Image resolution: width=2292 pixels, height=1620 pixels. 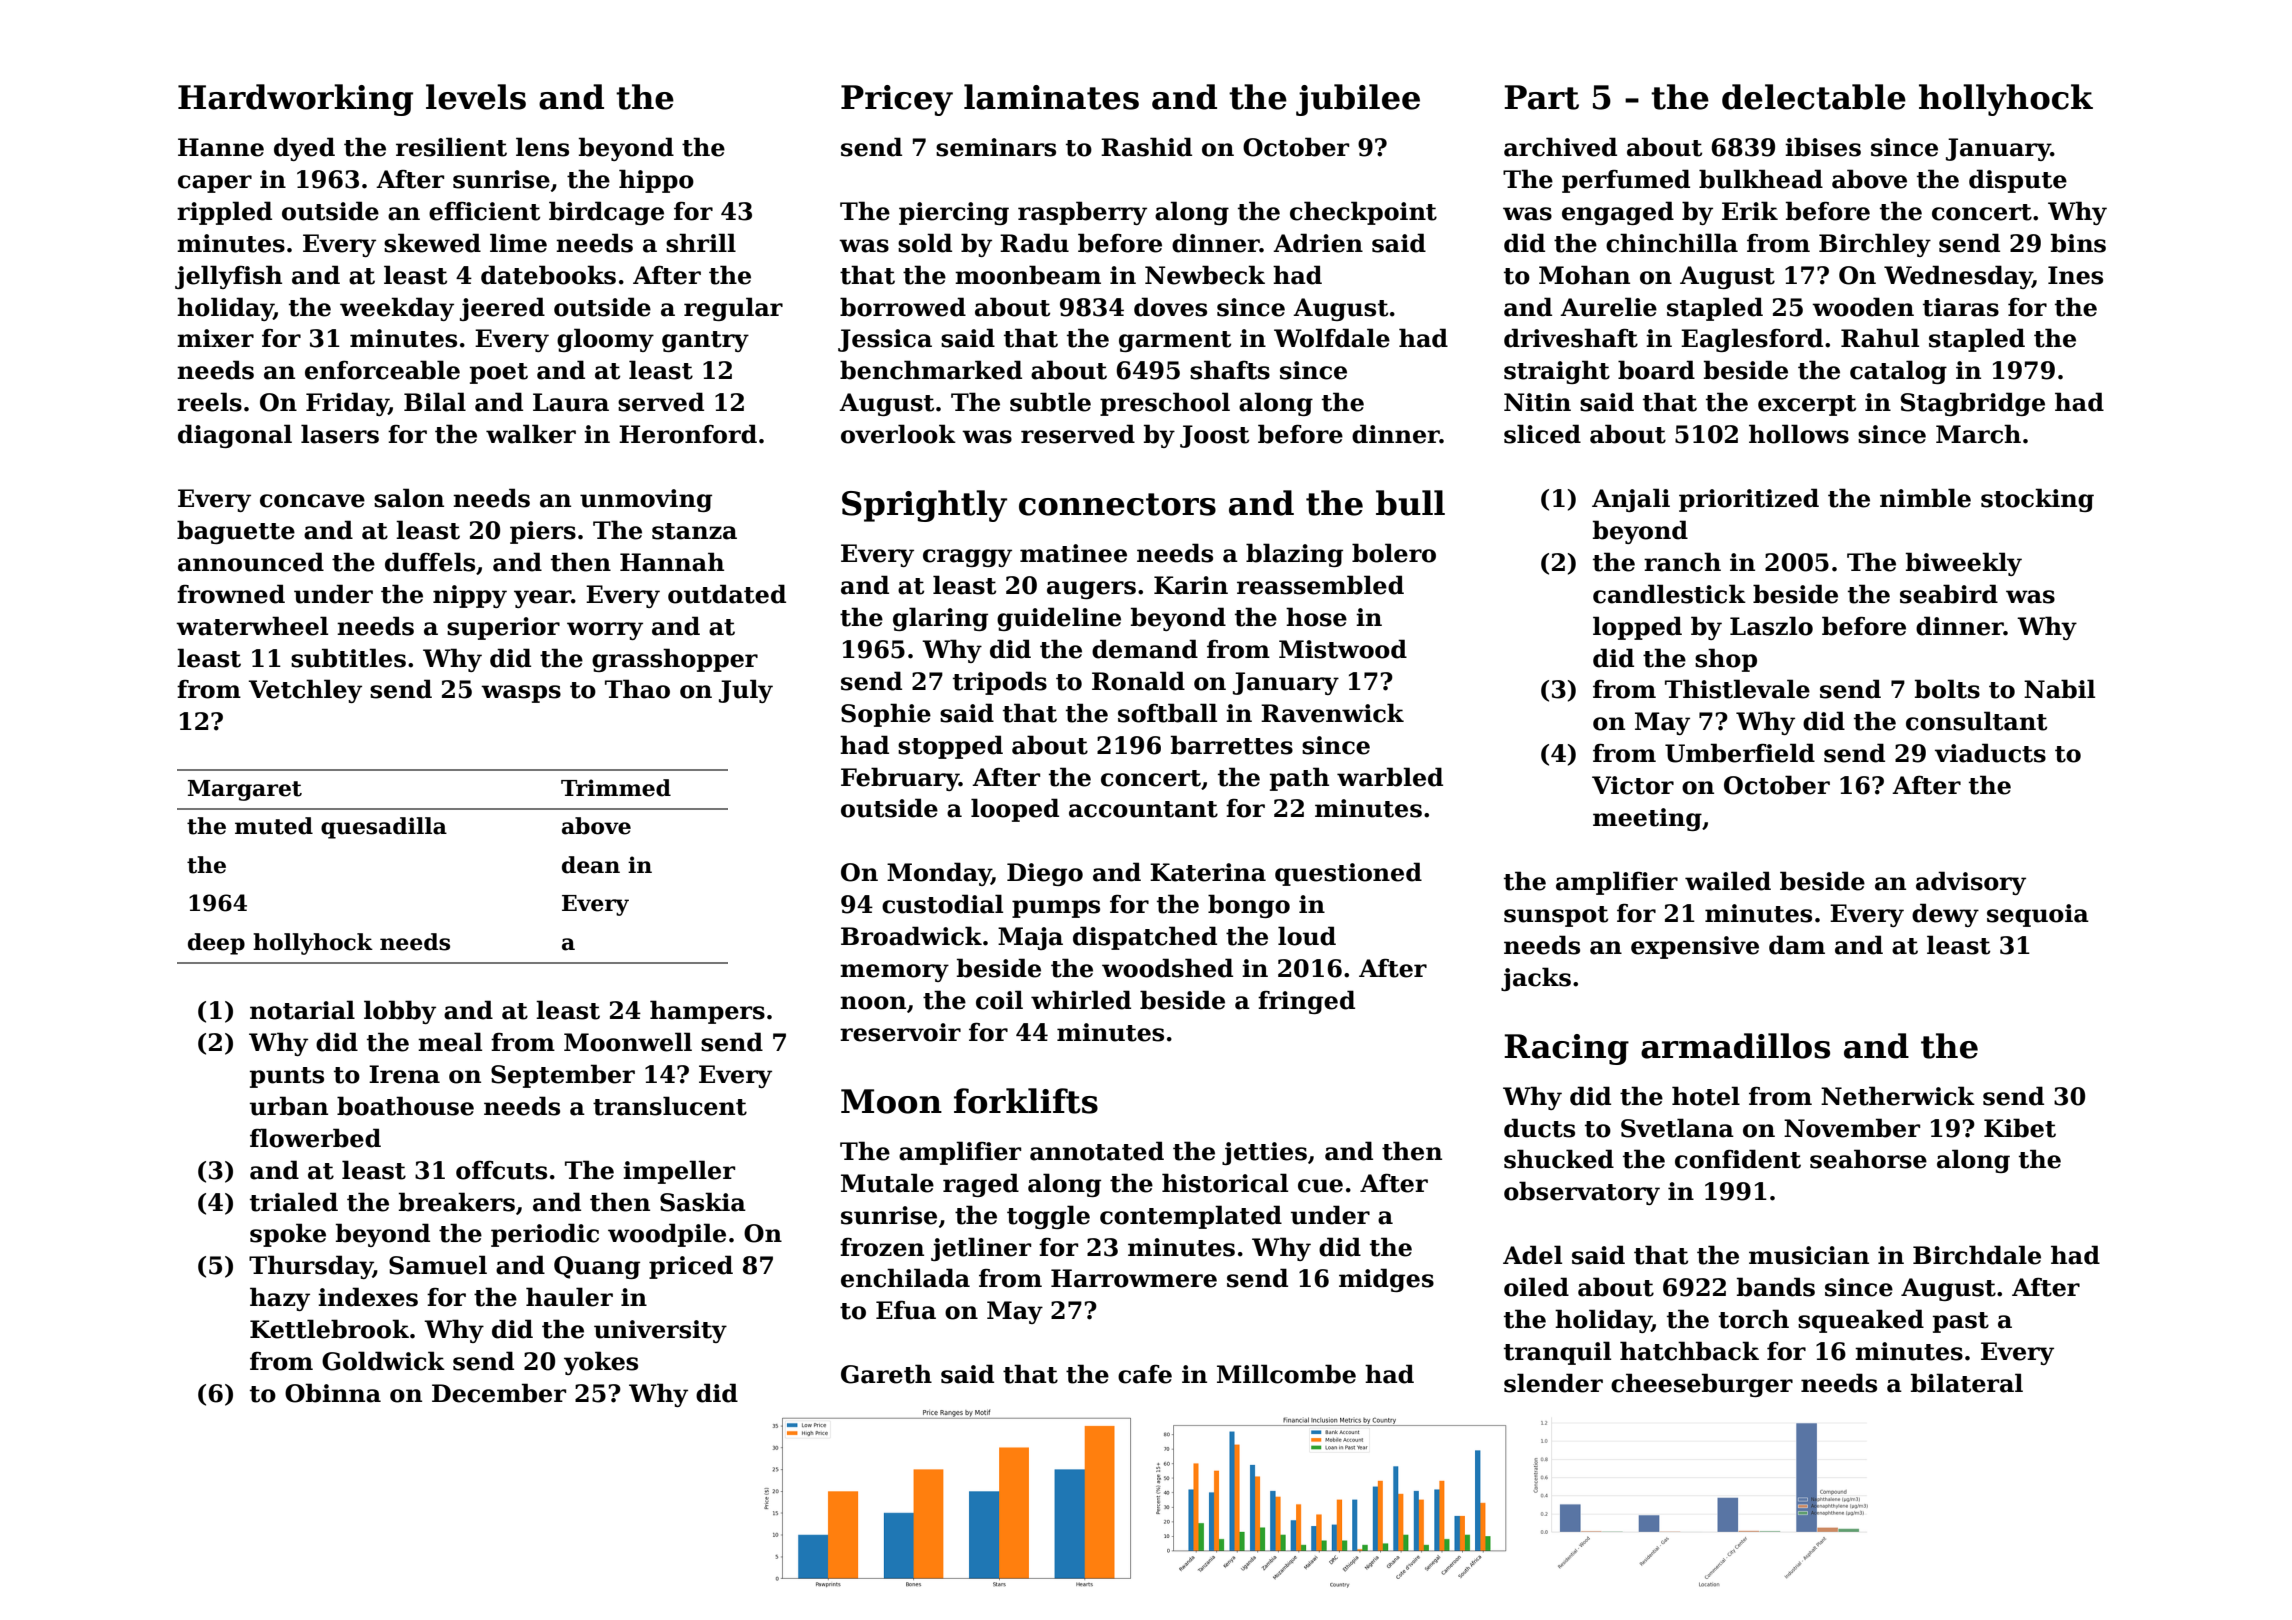 I want to click on cafe, so click(x=1145, y=1374).
